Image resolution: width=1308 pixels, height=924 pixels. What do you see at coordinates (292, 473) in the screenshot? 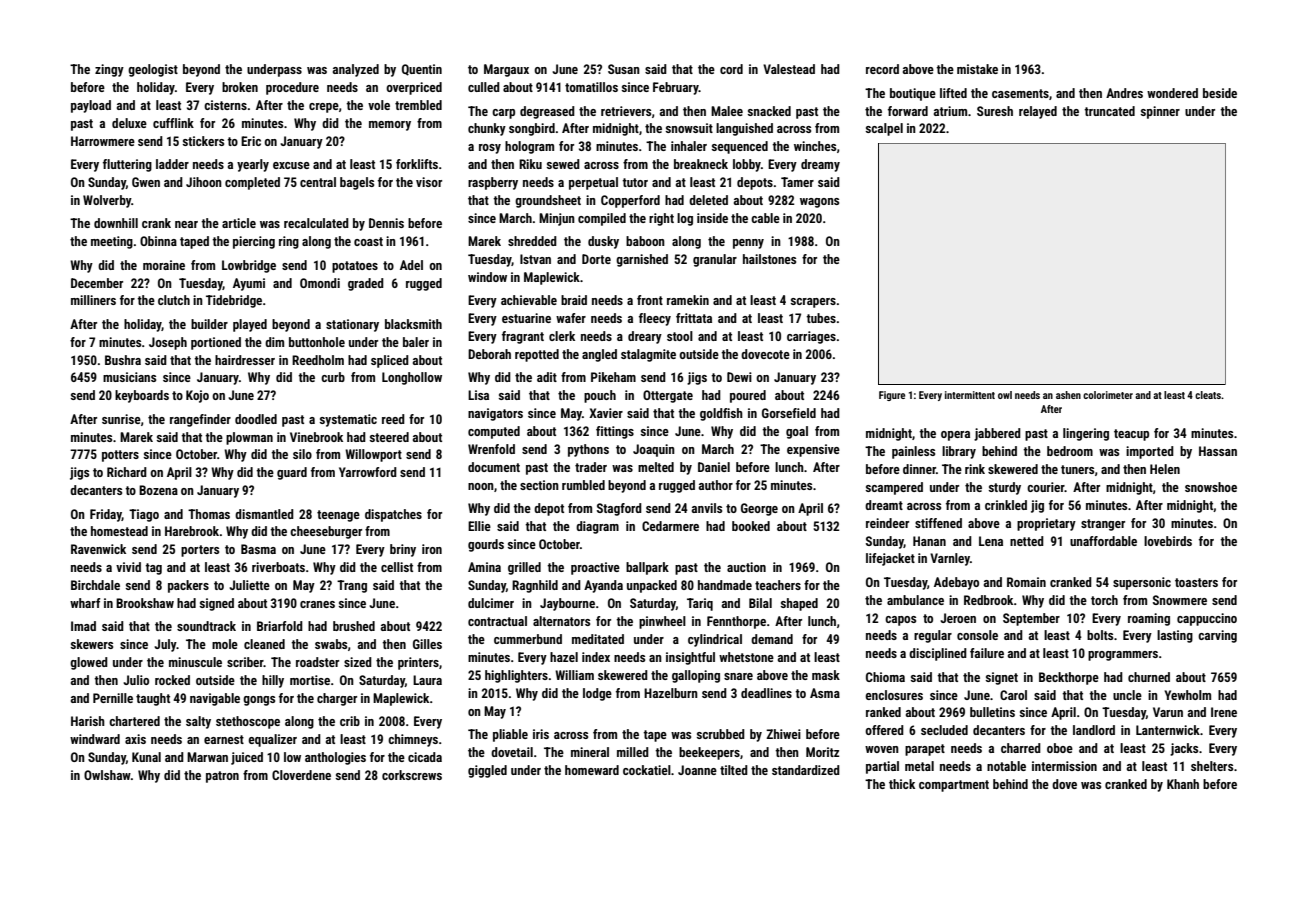
I see `guard` at bounding box center [292, 473].
